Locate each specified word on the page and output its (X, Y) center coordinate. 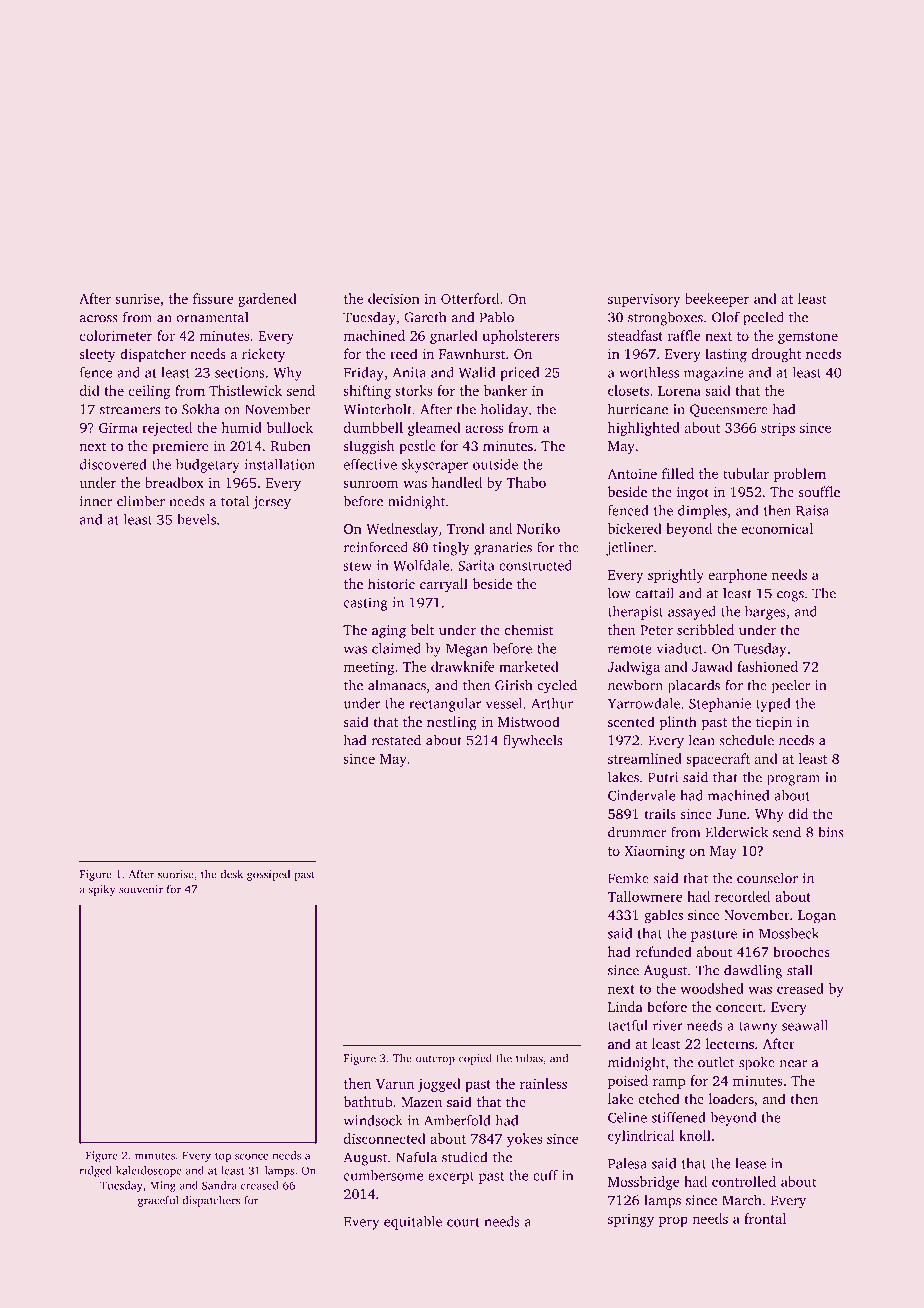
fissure (213, 298)
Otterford (470, 298)
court (463, 1222)
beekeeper (717, 300)
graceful (158, 1201)
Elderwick (737, 832)
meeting (368, 668)
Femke (628, 878)
